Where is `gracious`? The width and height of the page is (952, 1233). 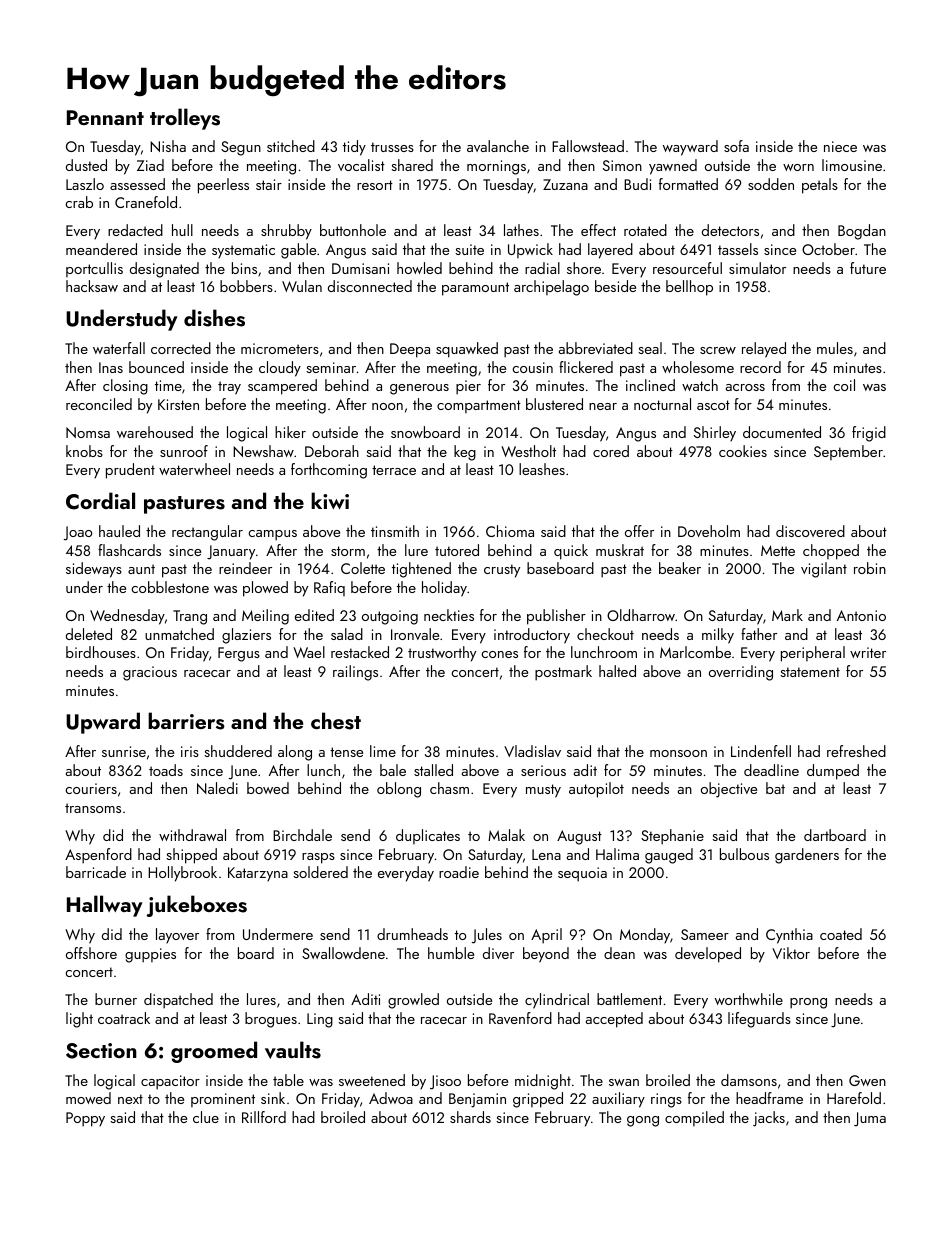 gracious is located at coordinates (150, 673).
